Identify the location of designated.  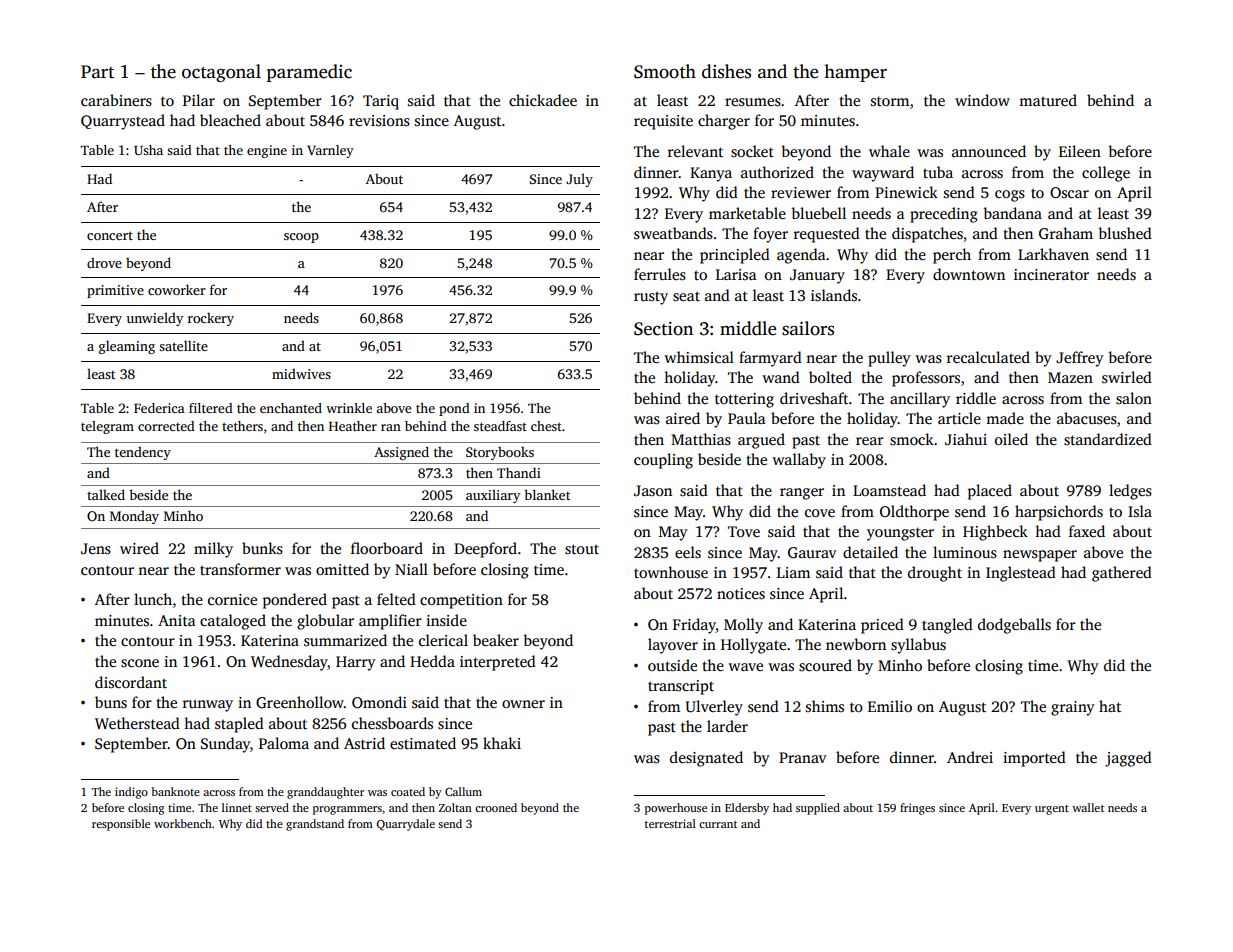
(706, 759).
